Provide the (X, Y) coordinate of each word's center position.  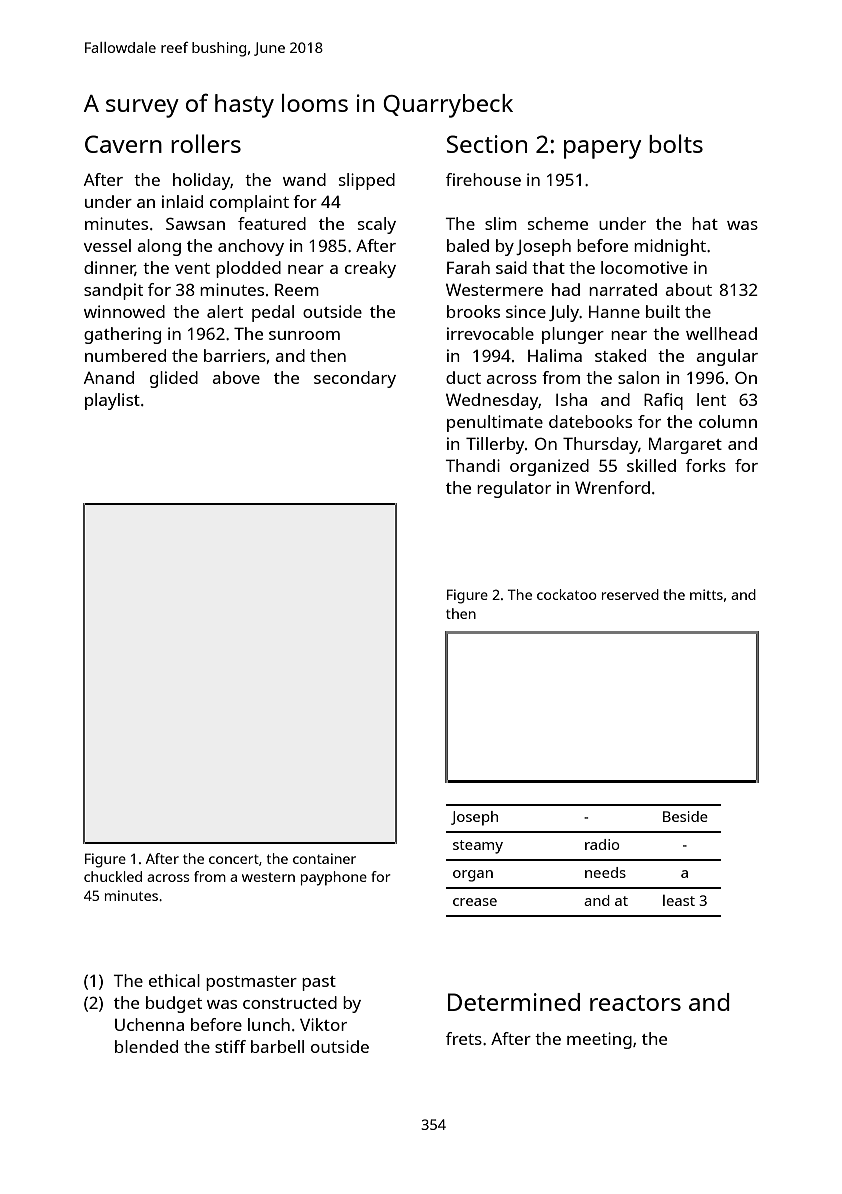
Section (487, 144)
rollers (206, 143)
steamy (478, 847)
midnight (670, 247)
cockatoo (567, 594)
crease (475, 902)
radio (602, 844)
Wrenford (612, 487)
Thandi (472, 465)
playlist (112, 401)
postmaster (251, 983)
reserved (630, 594)
